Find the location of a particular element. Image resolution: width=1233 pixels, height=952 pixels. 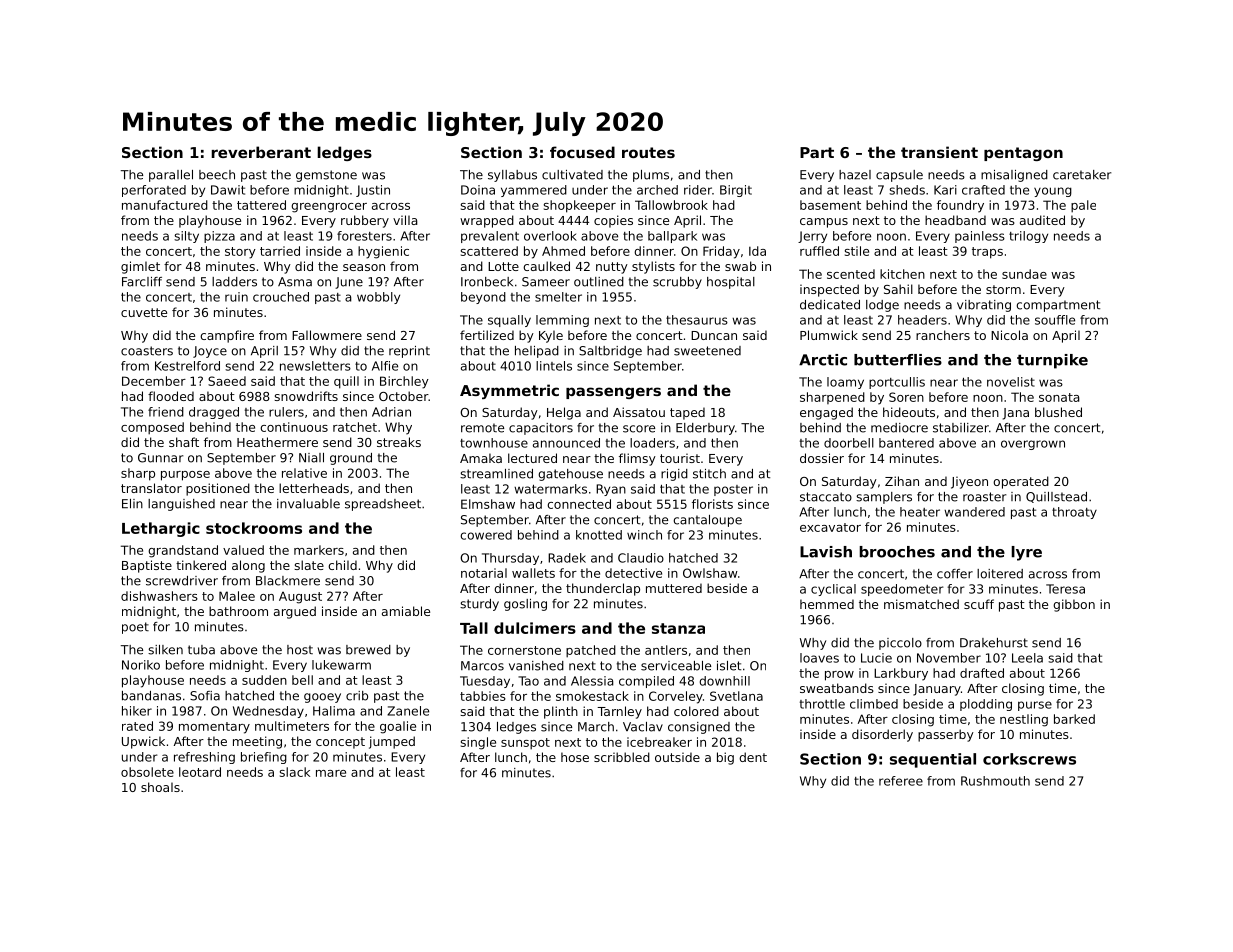

Zihan is located at coordinates (902, 481).
